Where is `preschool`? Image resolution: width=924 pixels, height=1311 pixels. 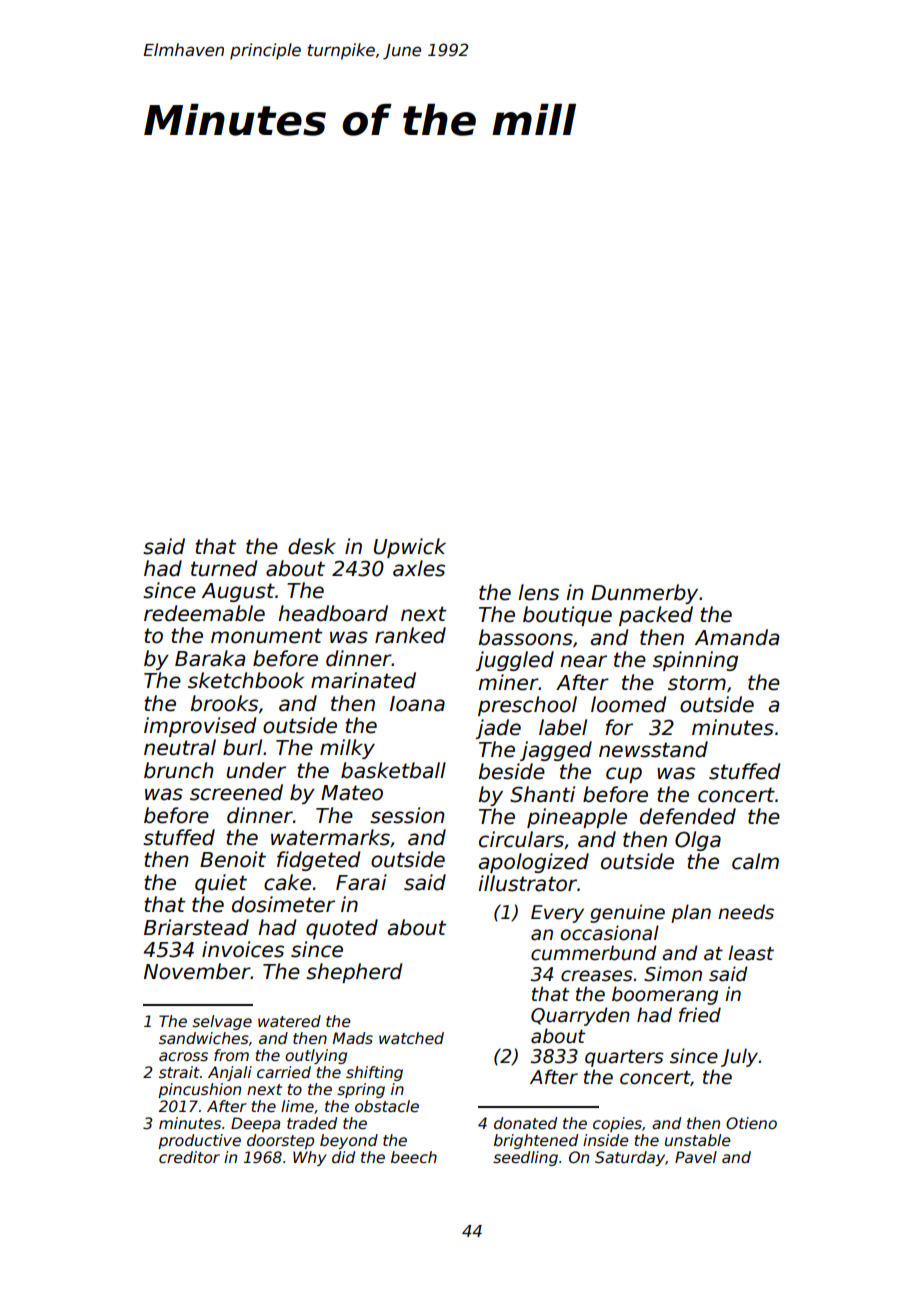 preschool is located at coordinates (527, 706).
